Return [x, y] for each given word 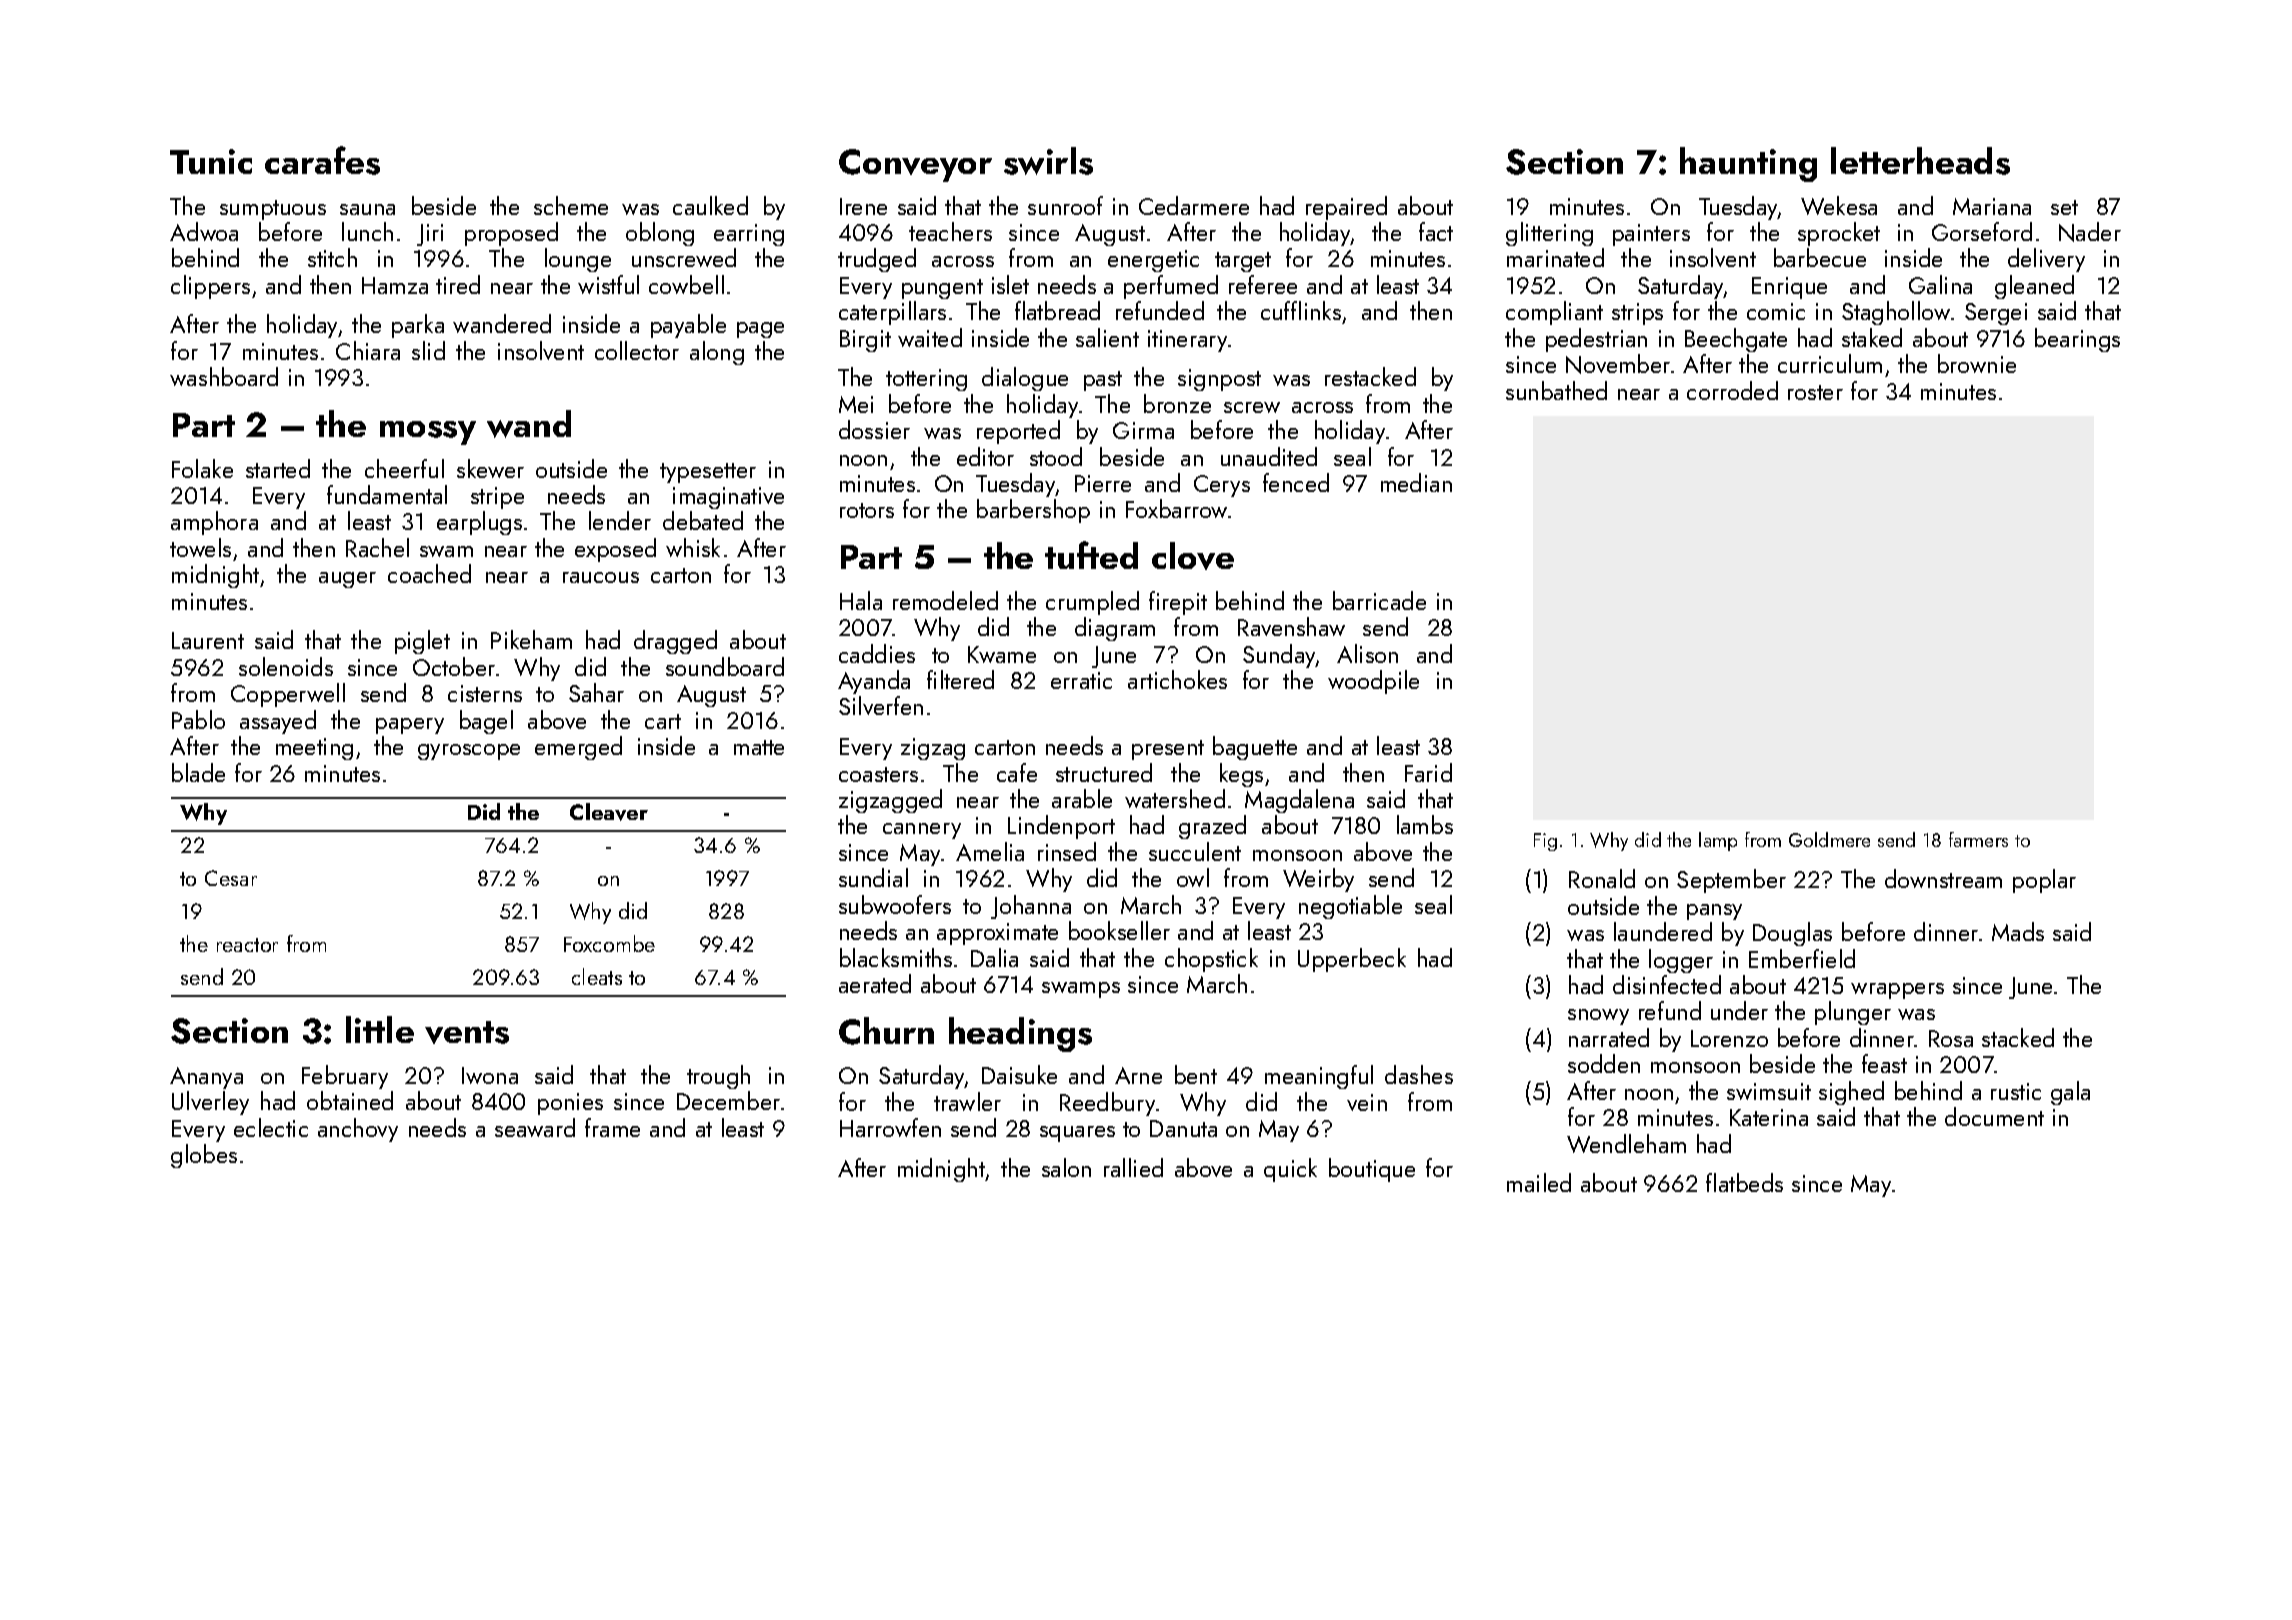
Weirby [1318, 880]
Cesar [231, 878]
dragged [675, 642]
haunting [1748, 164]
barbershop [1033, 511]
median [1416, 482]
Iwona [490, 1075]
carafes [322, 160]
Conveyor [915, 165]
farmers [1978, 839]
